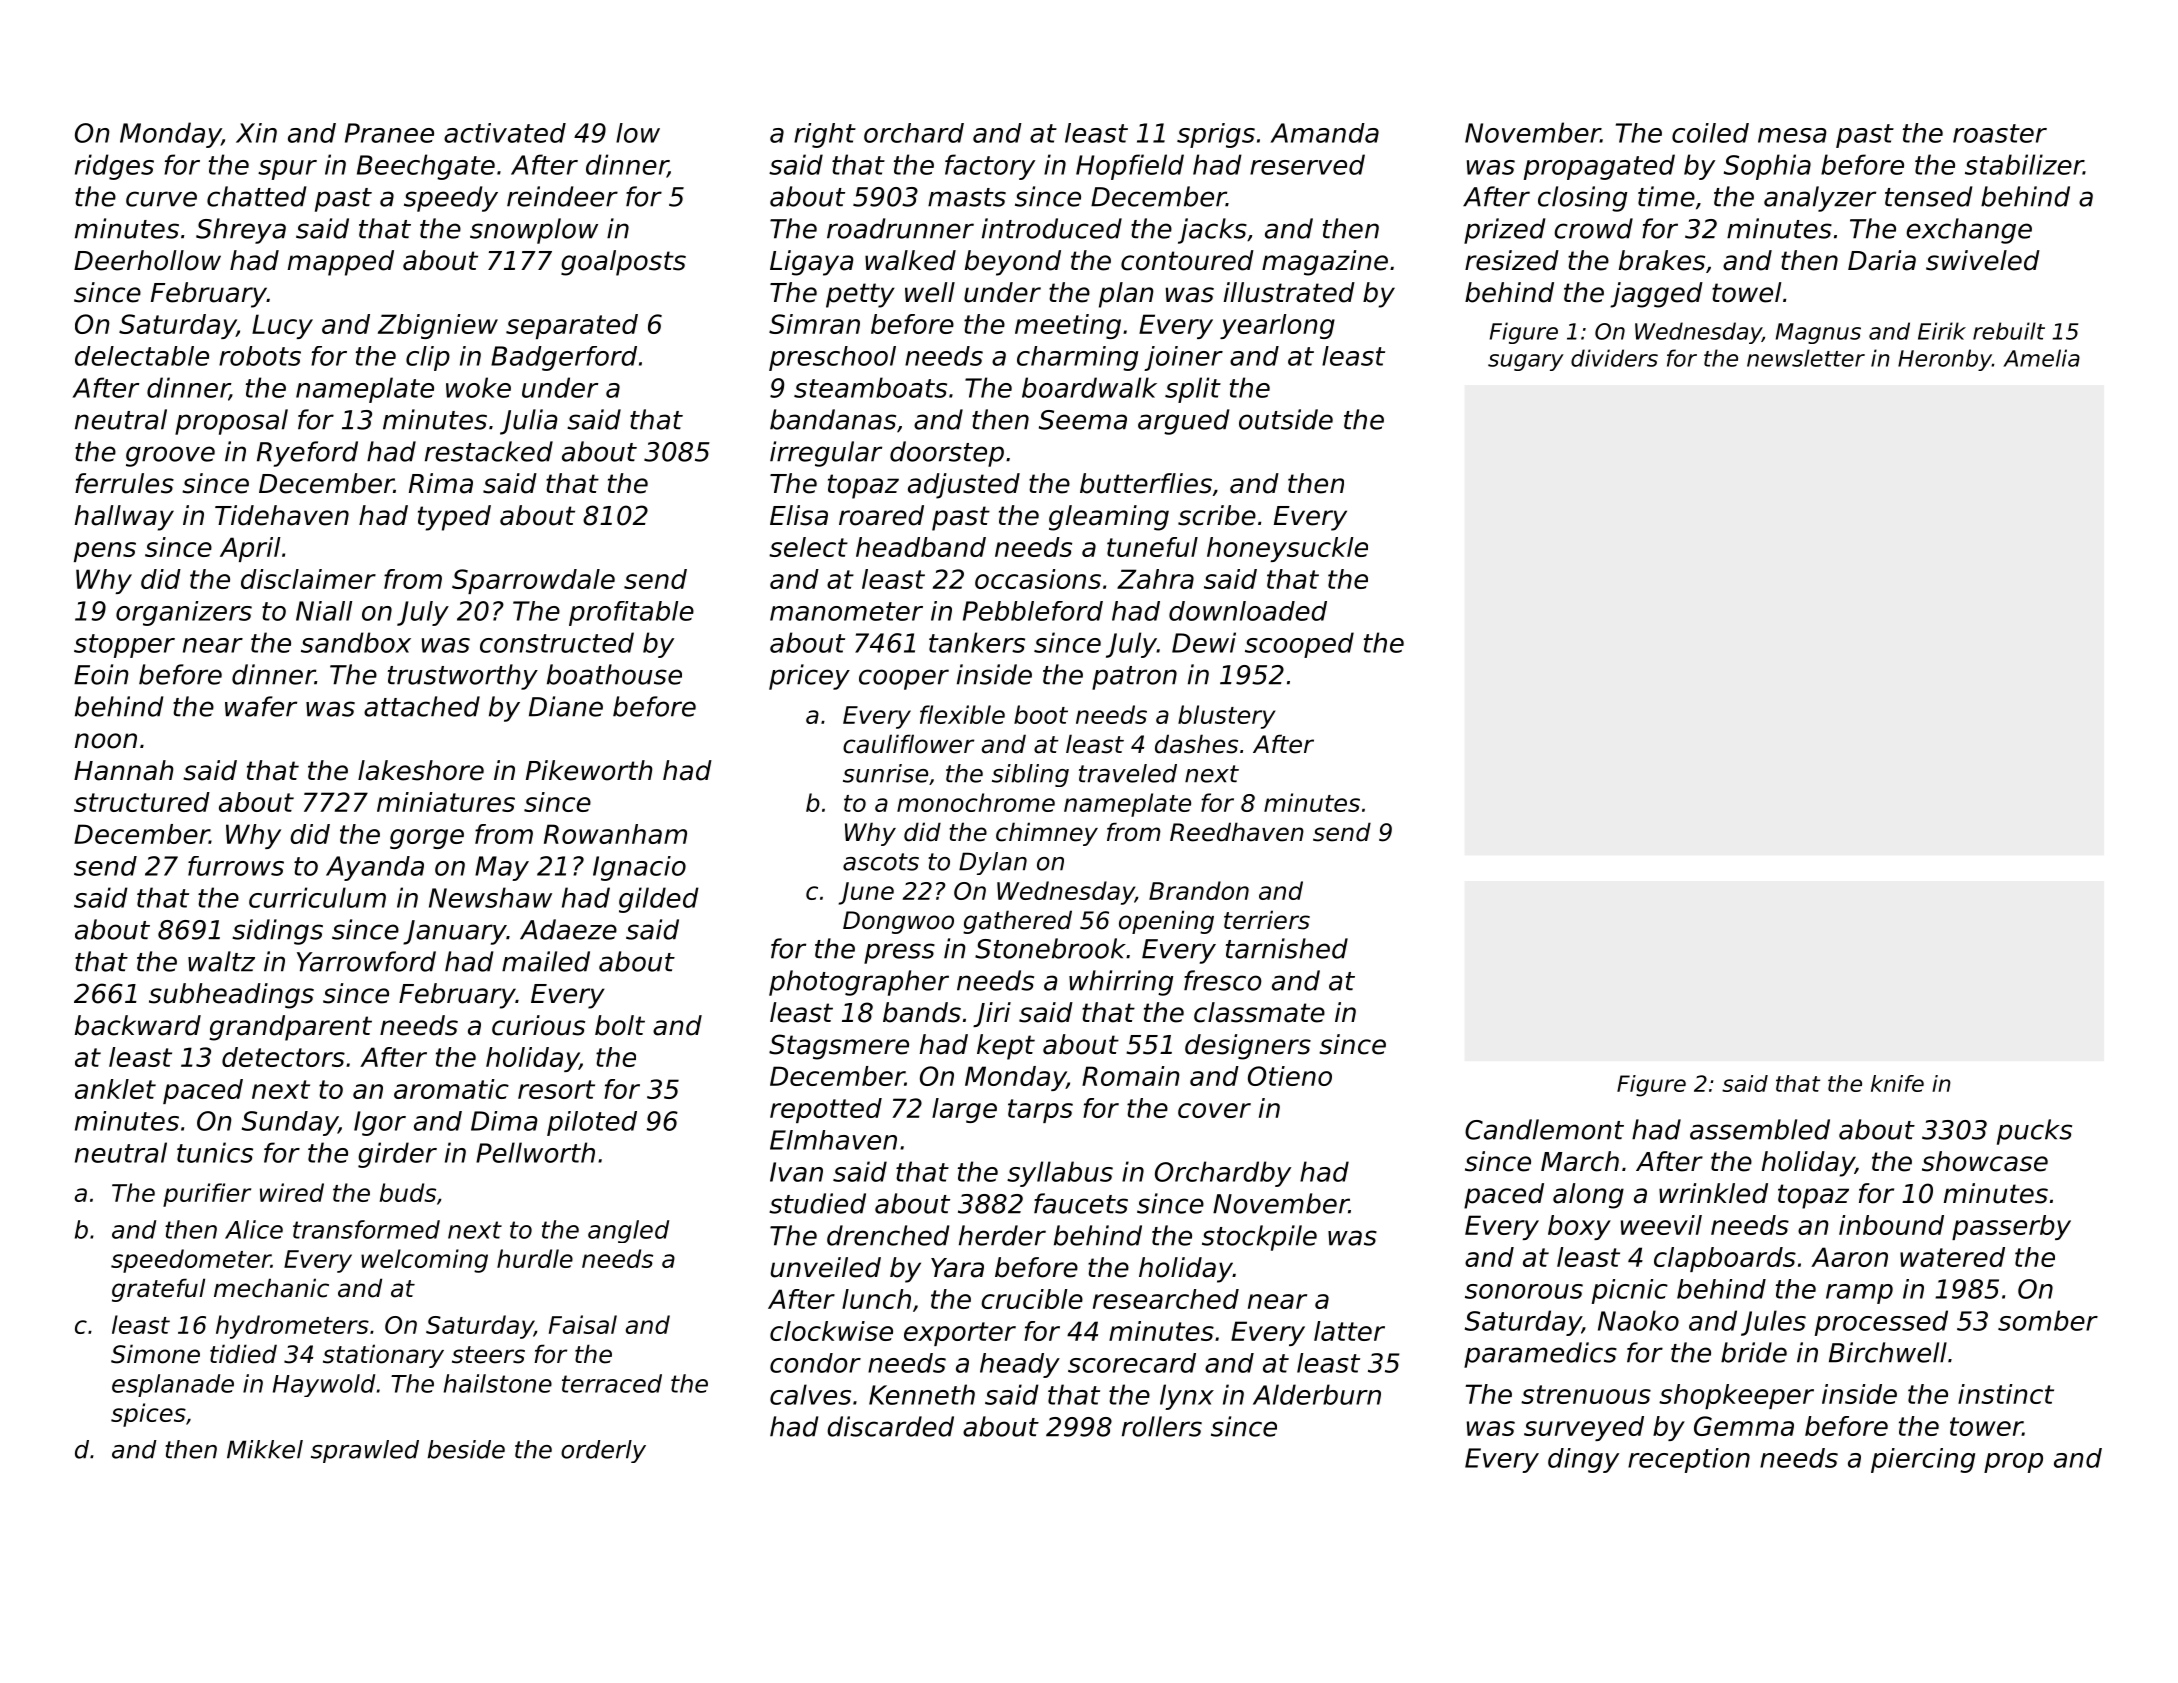 Image resolution: width=2178 pixels, height=1683 pixels. What do you see at coordinates (825, 135) in the screenshot?
I see `right` at bounding box center [825, 135].
